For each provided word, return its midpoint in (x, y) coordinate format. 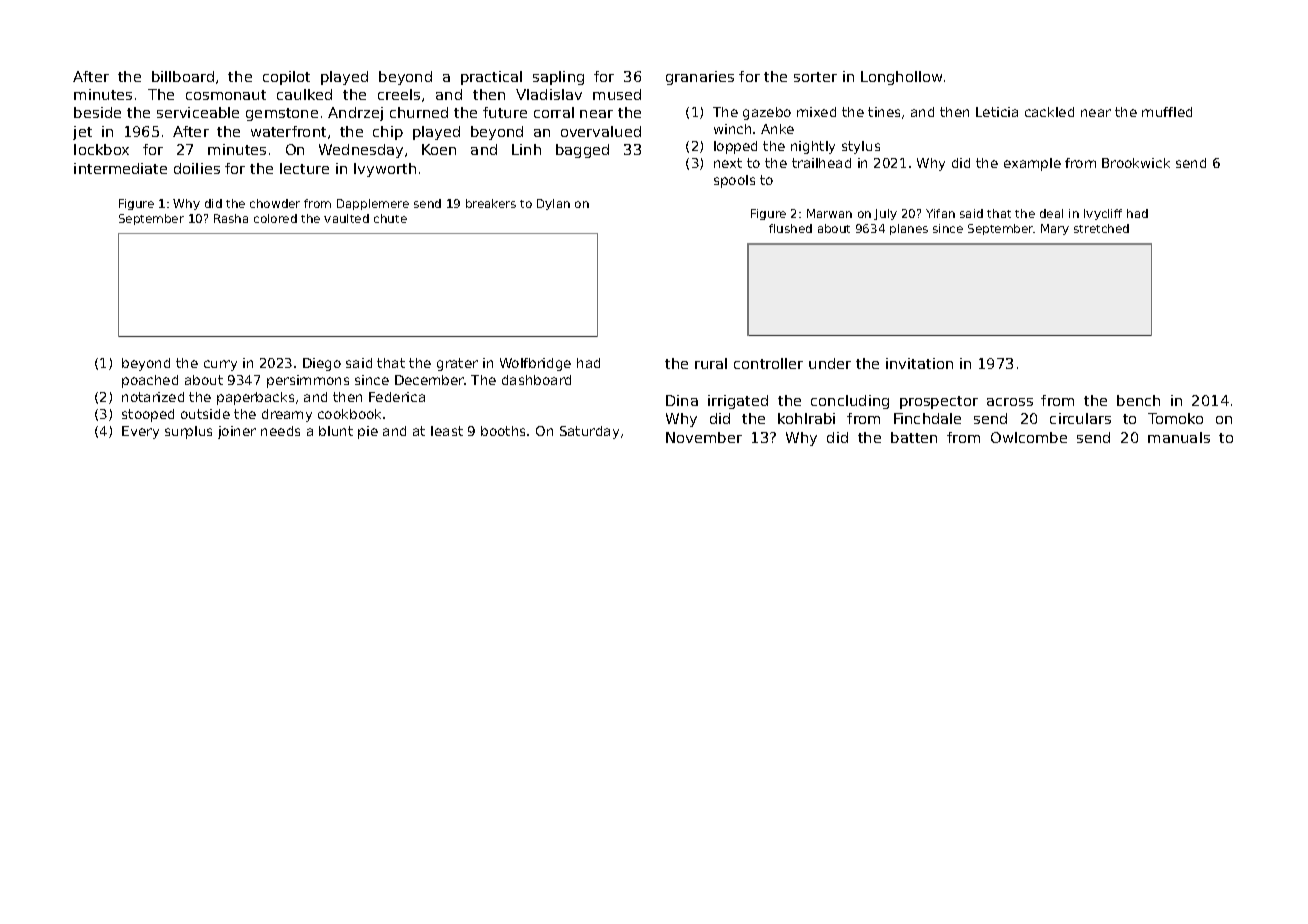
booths (503, 431)
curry (220, 365)
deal (1051, 213)
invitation (919, 363)
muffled (1167, 112)
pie (368, 432)
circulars (1080, 418)
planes (909, 229)
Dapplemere (373, 204)
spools (734, 181)
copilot (286, 78)
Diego (322, 364)
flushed (790, 228)
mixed (816, 112)
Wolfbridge (535, 364)
